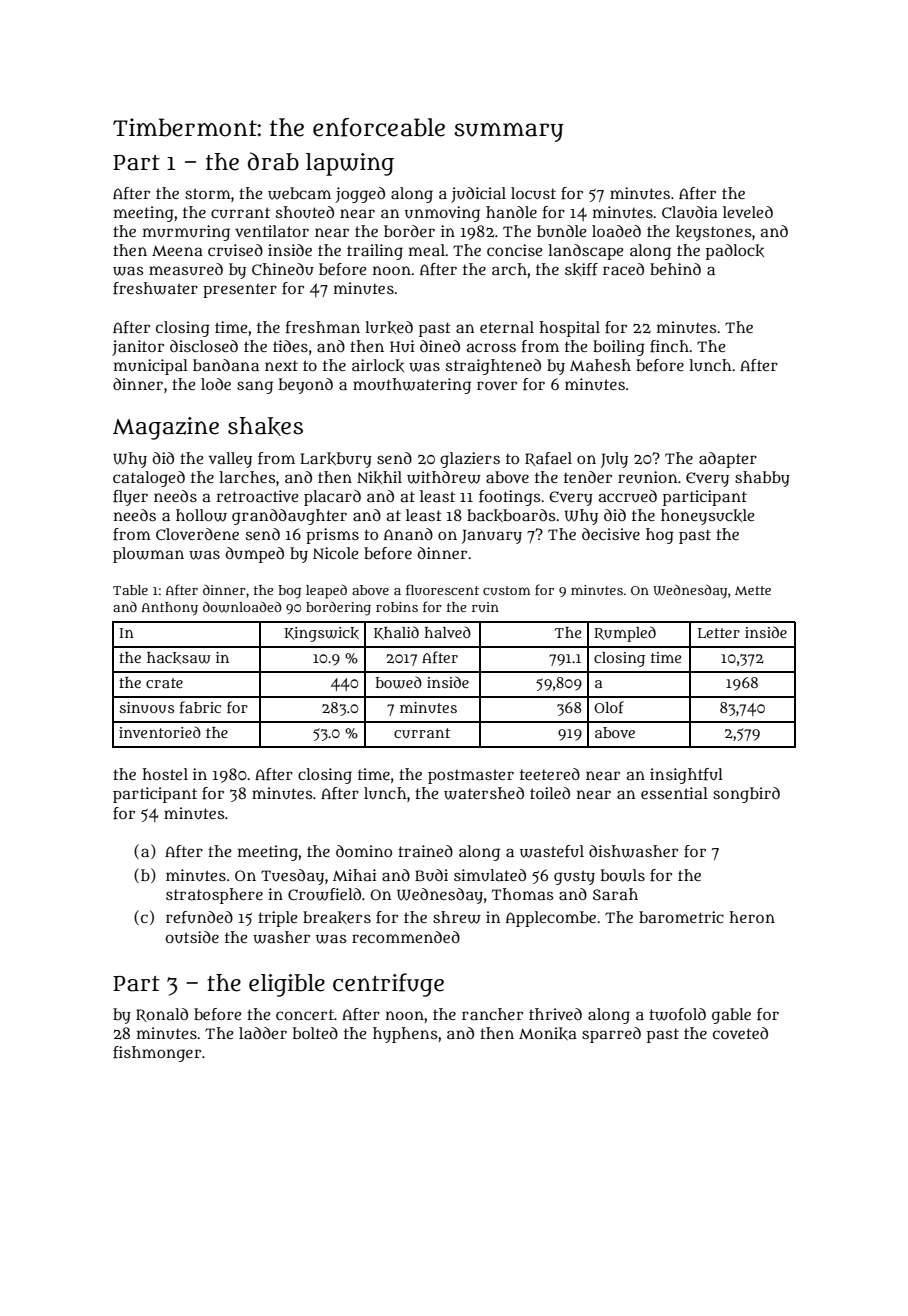 The image size is (908, 1316). Describe the element at coordinates (200, 707) in the screenshot. I see `fabric` at that location.
